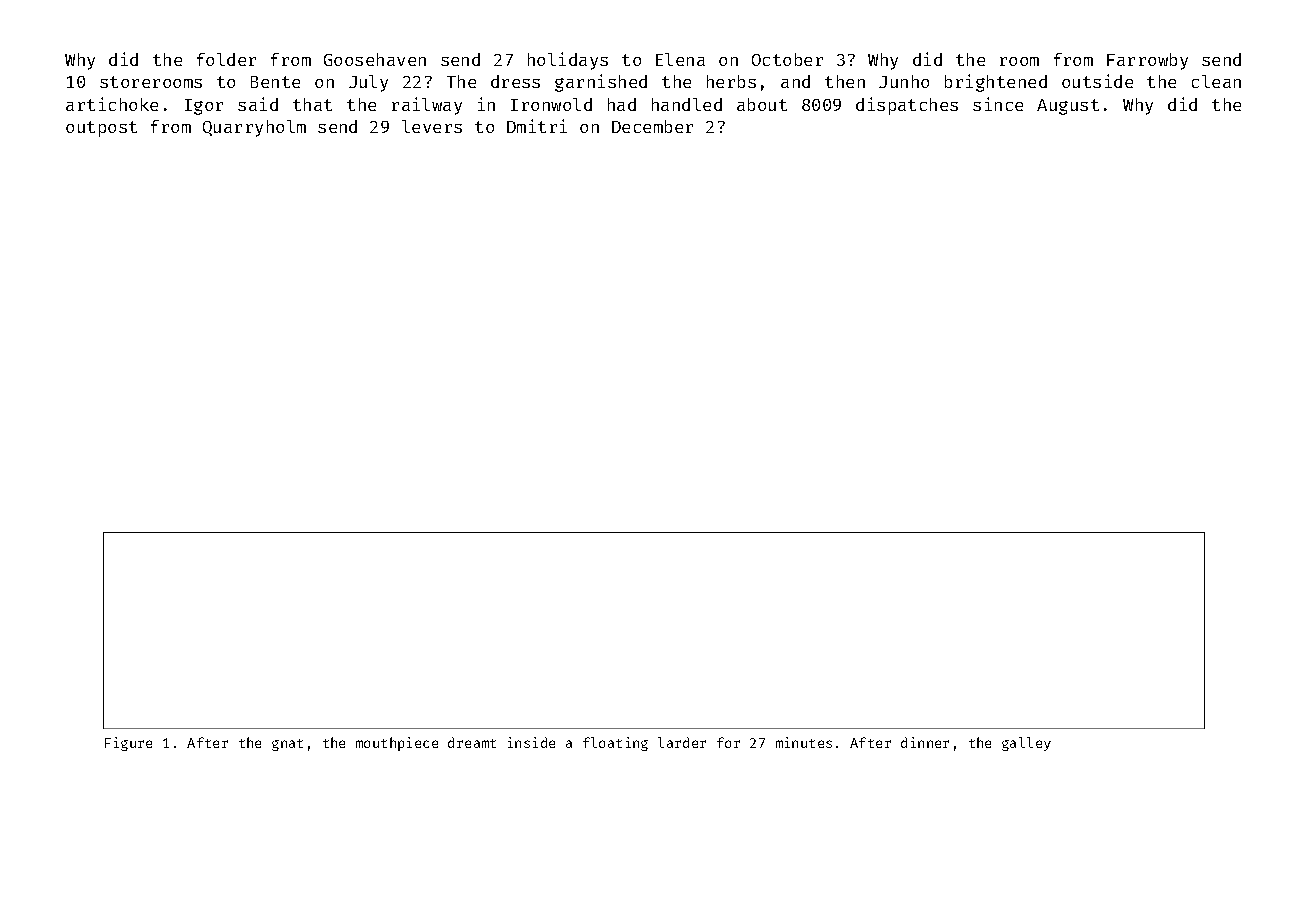  Describe the element at coordinates (680, 59) in the screenshot. I see `Elena` at that location.
